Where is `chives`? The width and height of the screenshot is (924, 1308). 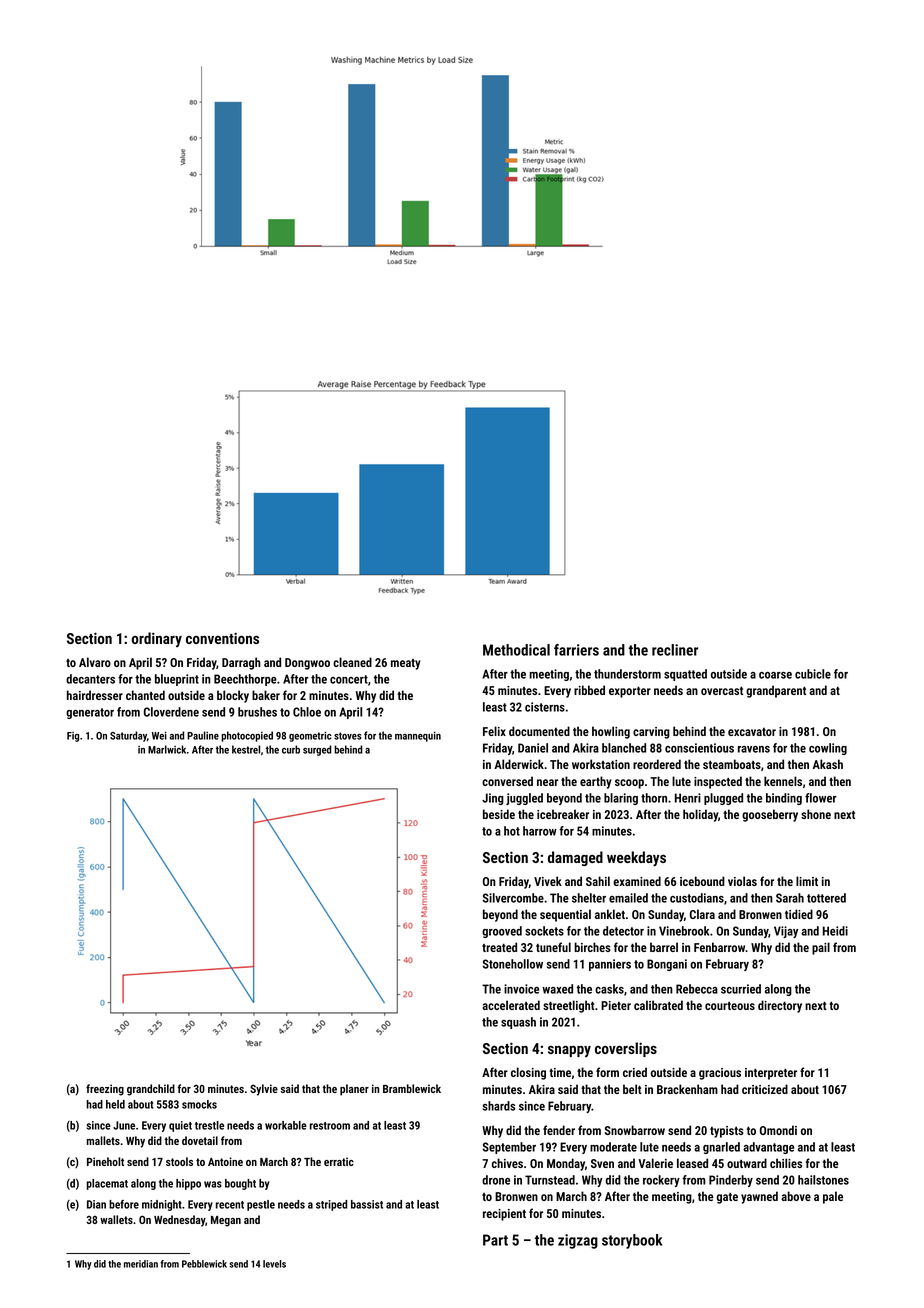 chives is located at coordinates (507, 1163).
